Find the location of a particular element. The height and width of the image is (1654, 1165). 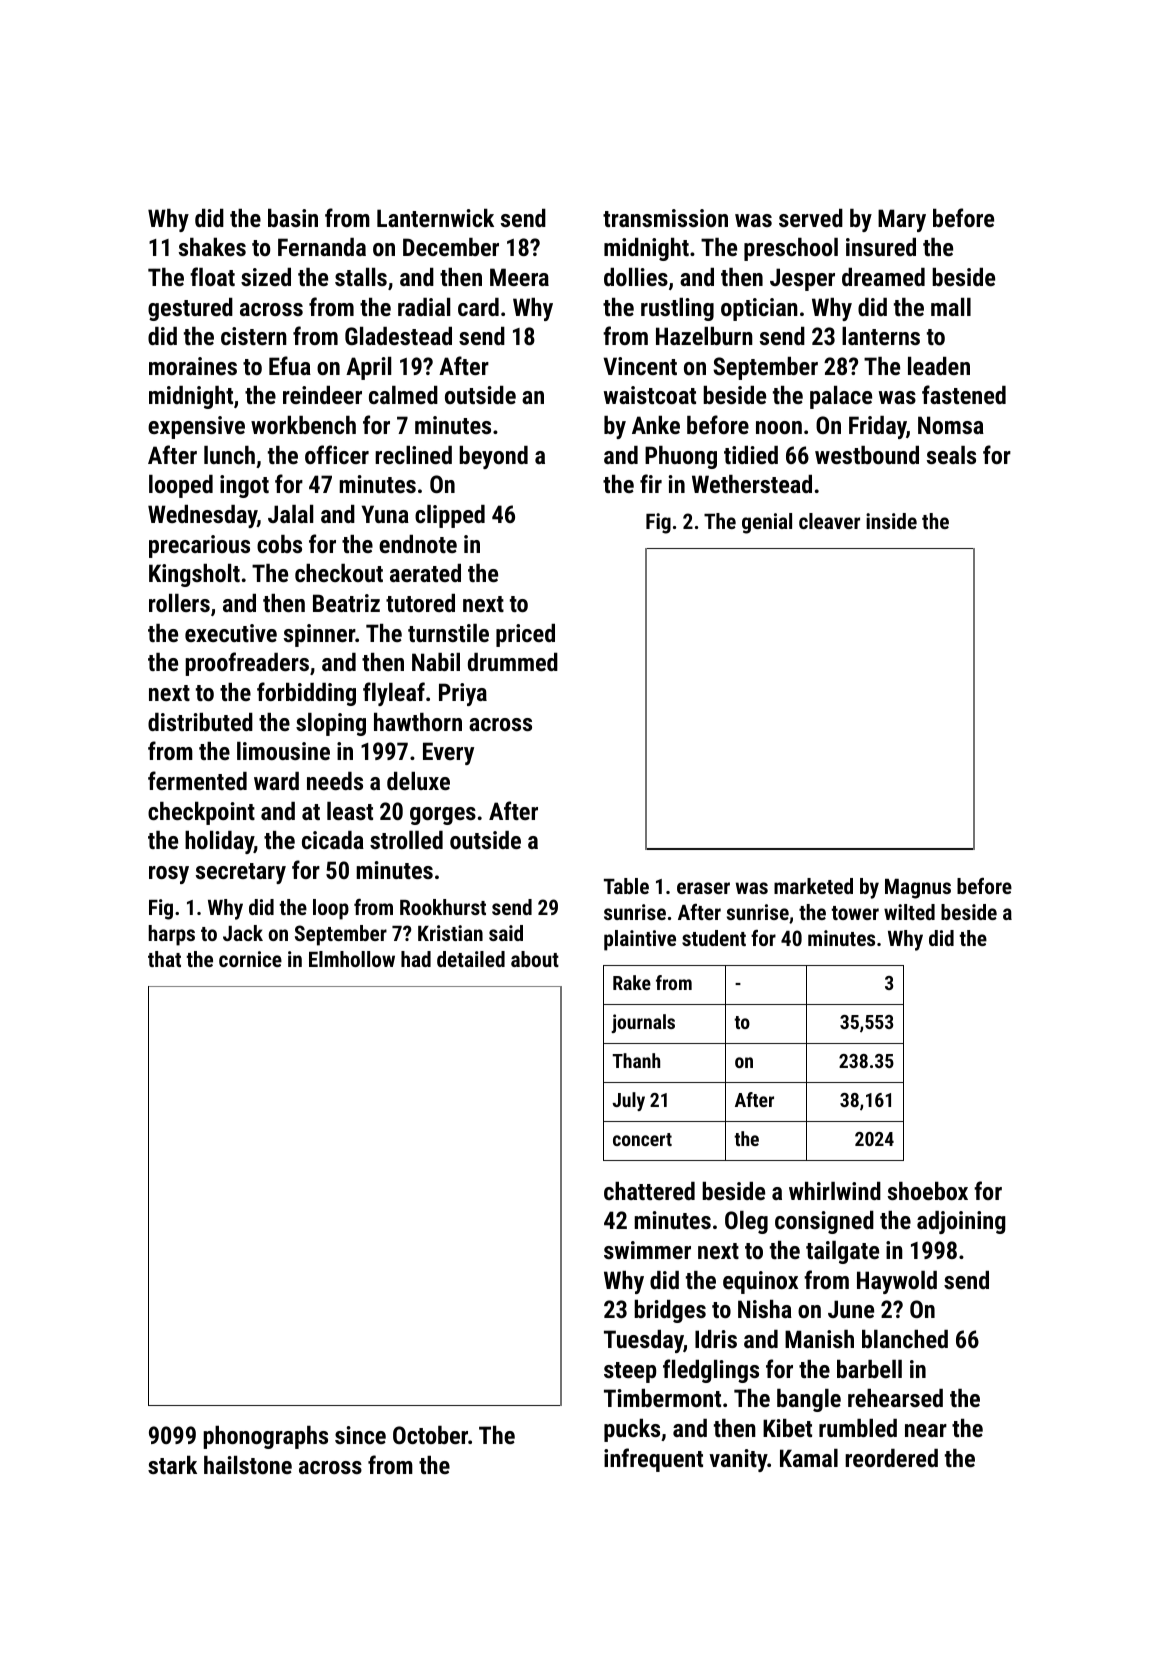

Lanternwick is located at coordinates (435, 217).
